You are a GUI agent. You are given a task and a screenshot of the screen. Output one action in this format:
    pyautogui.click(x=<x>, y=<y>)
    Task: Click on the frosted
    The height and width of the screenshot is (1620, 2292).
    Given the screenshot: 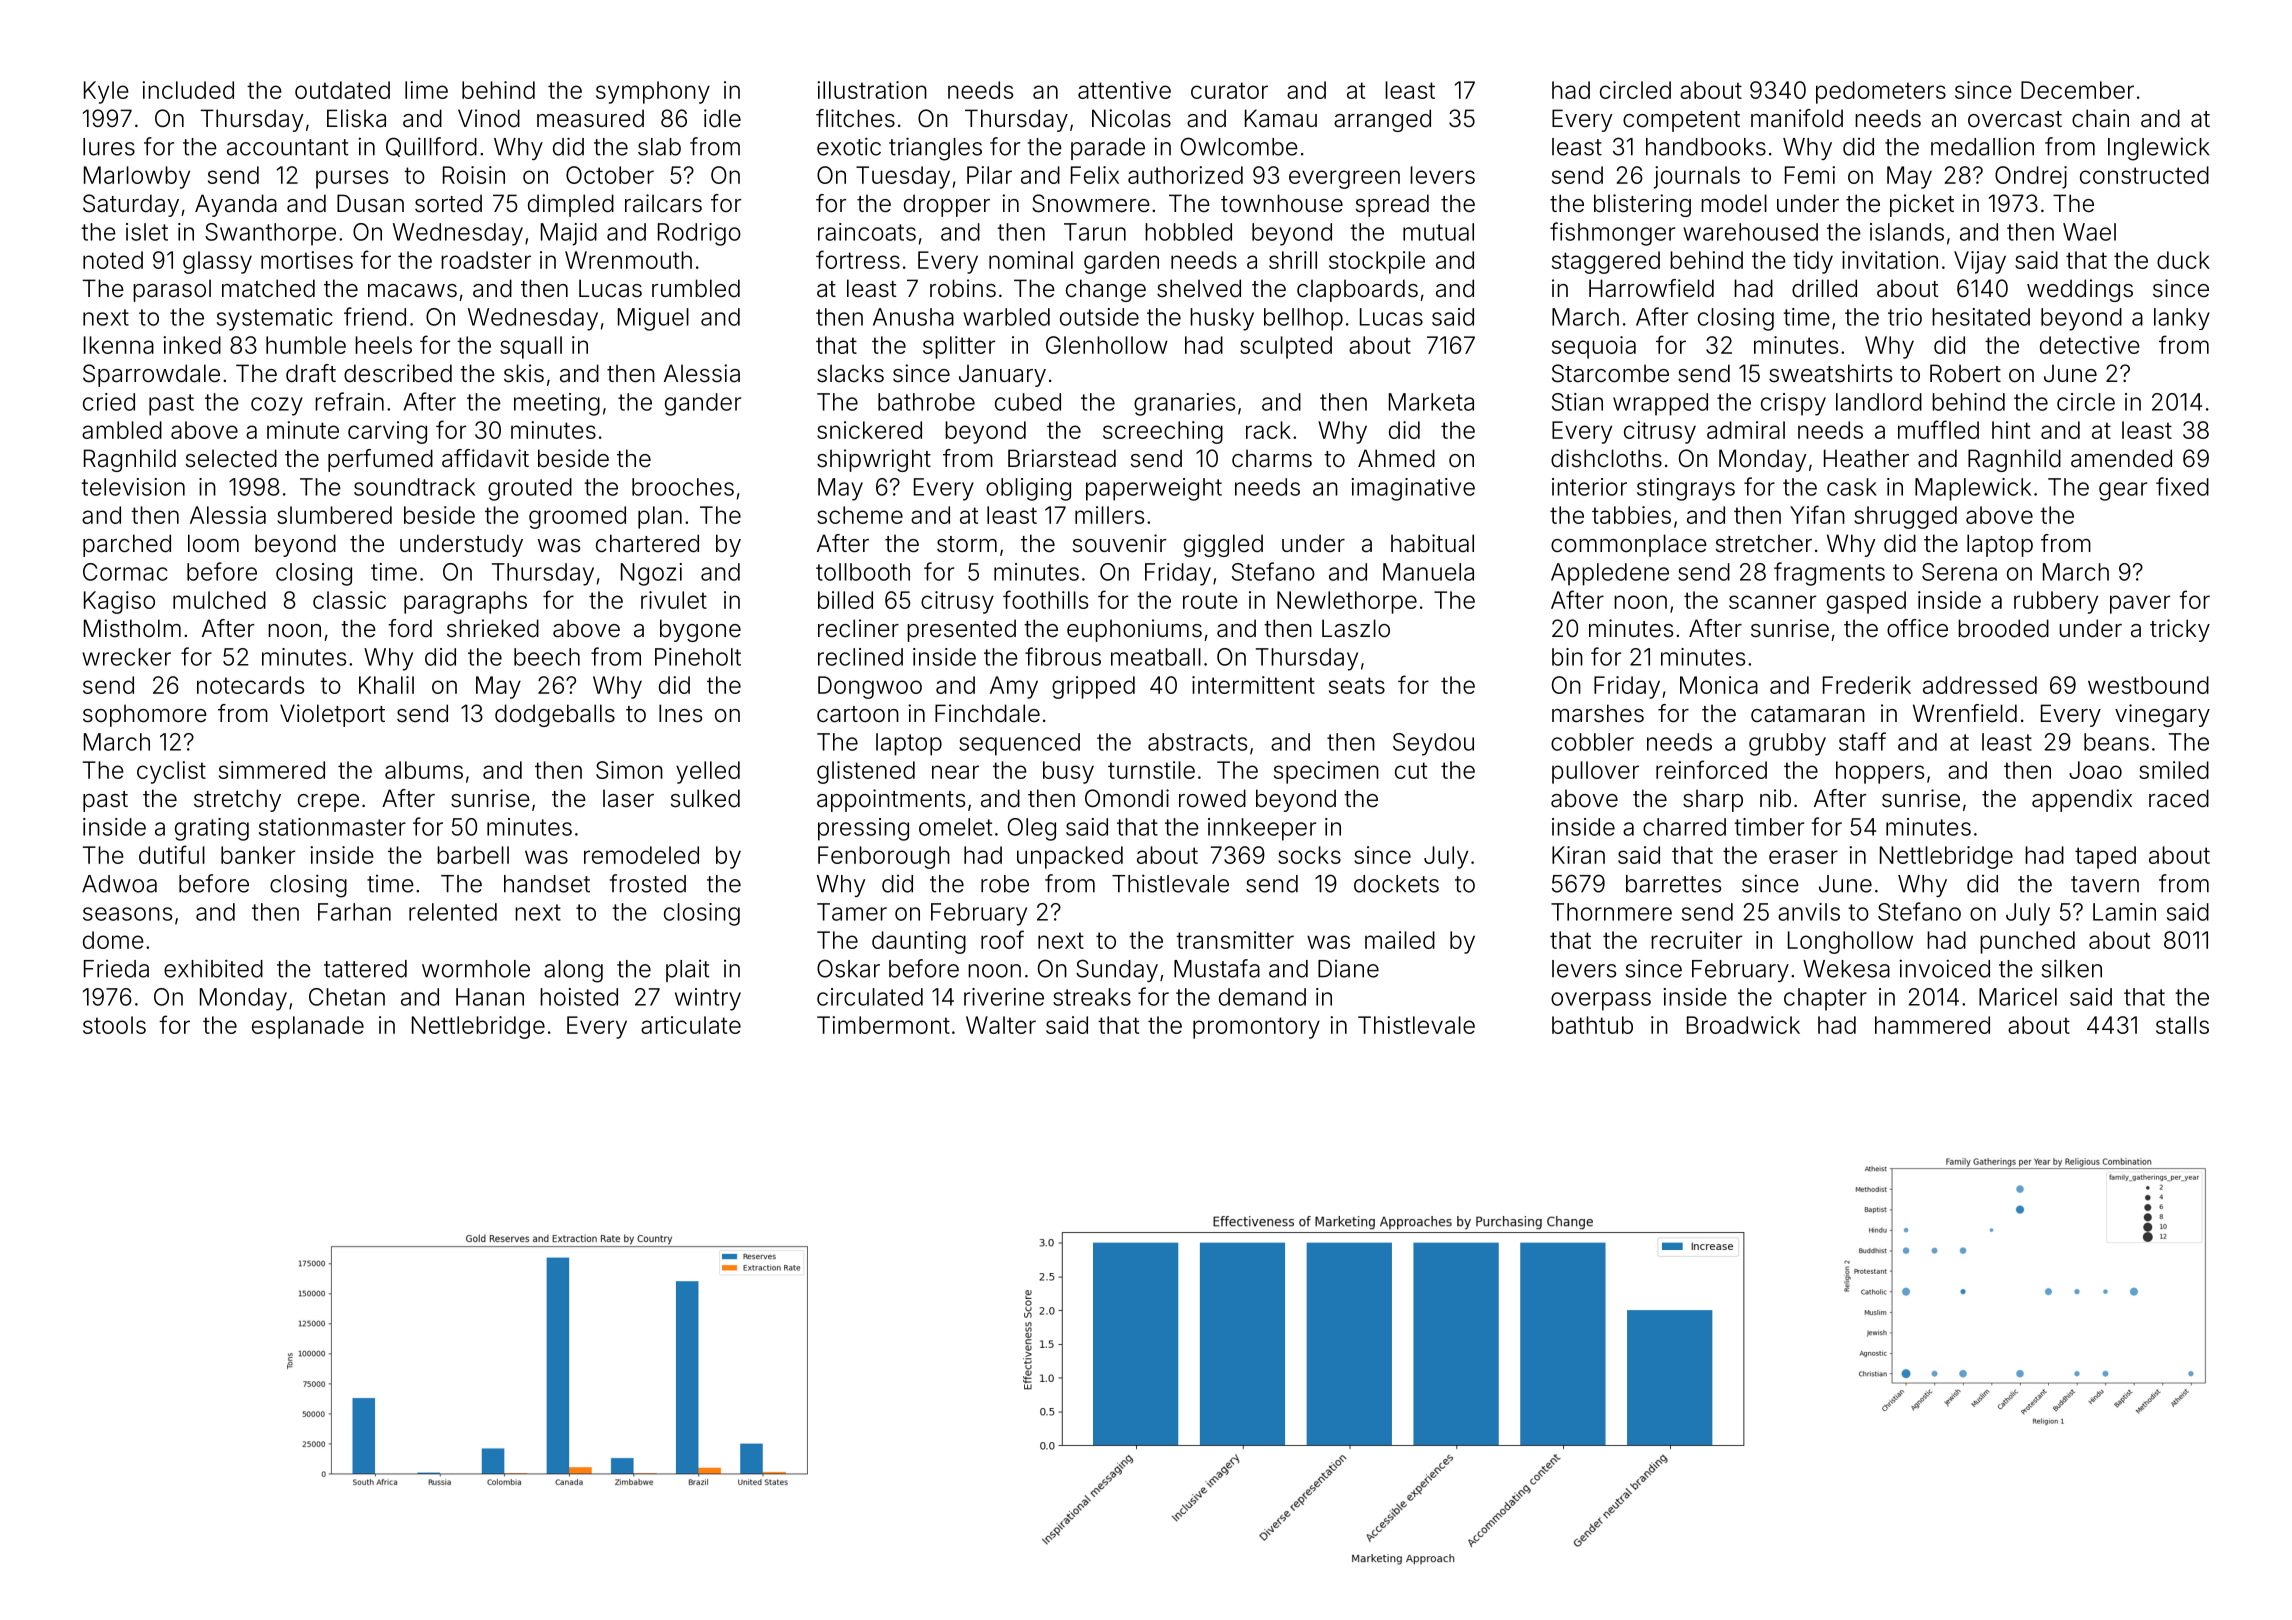 What is the action you would take?
    pyautogui.click(x=648, y=883)
